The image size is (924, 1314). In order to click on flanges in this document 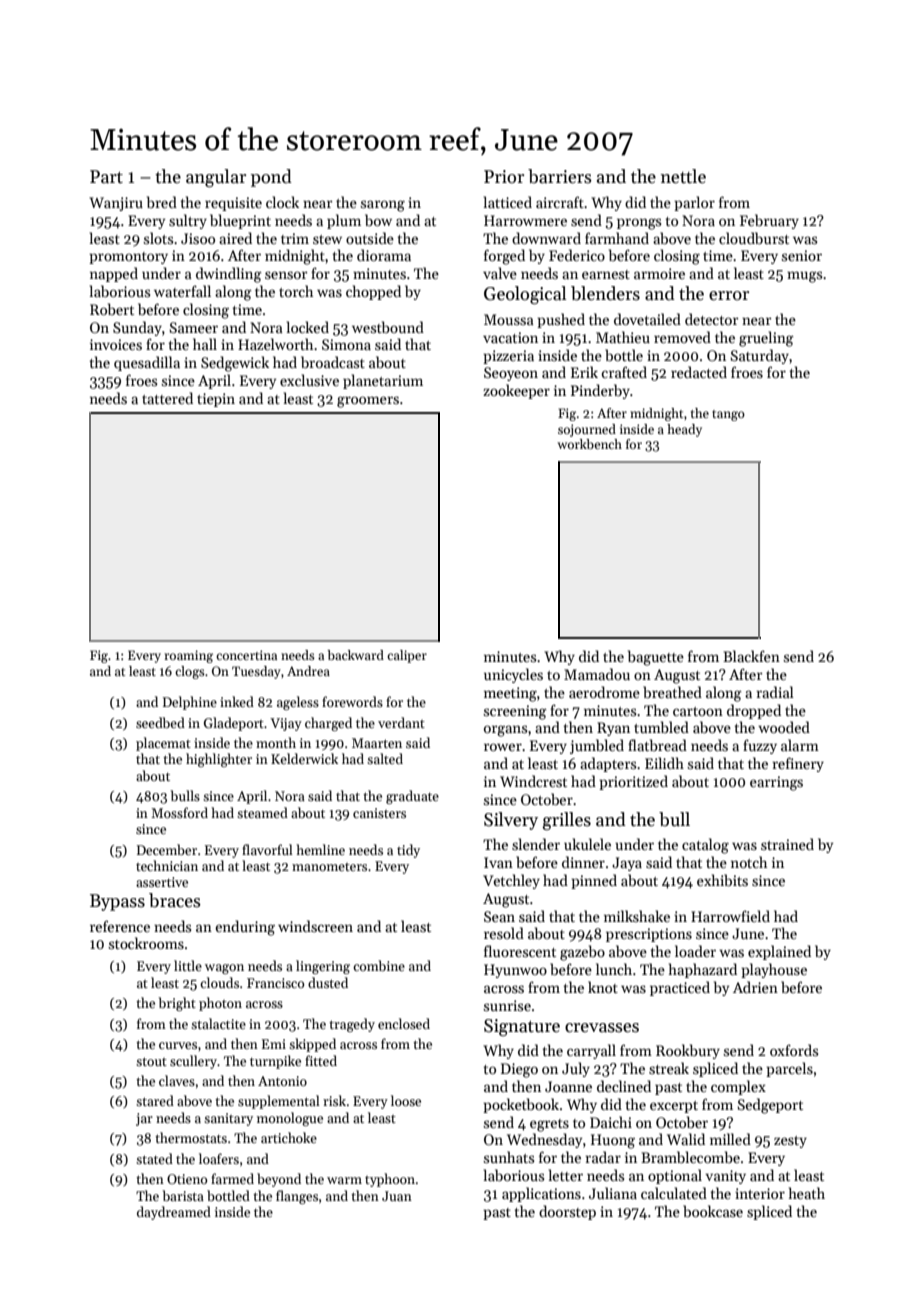, I will do `click(297, 1197)`.
